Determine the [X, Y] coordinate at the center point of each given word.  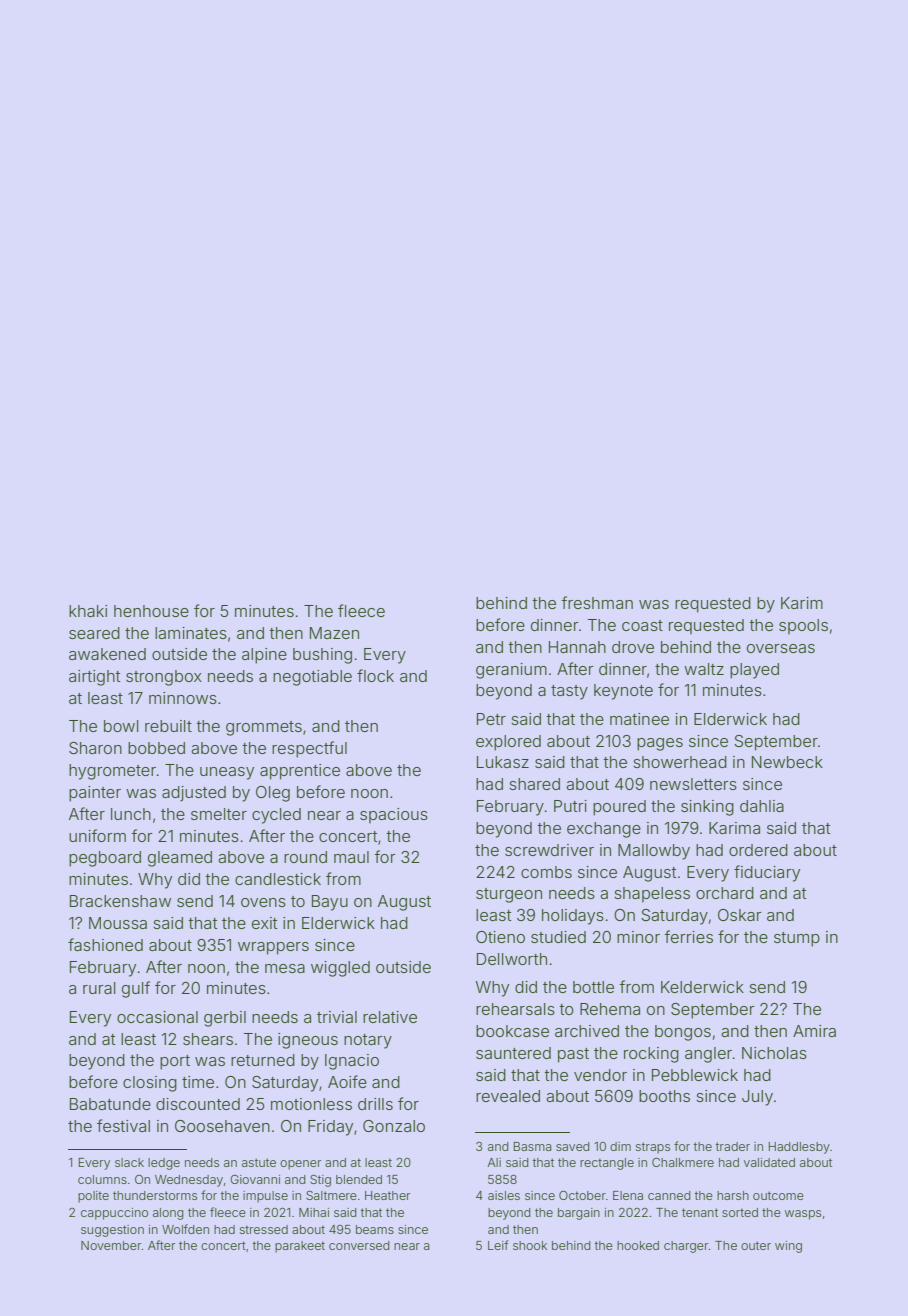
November [111, 1245]
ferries [688, 936]
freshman [597, 602]
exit [264, 923]
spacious [394, 816]
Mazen [334, 633]
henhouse [151, 611]
